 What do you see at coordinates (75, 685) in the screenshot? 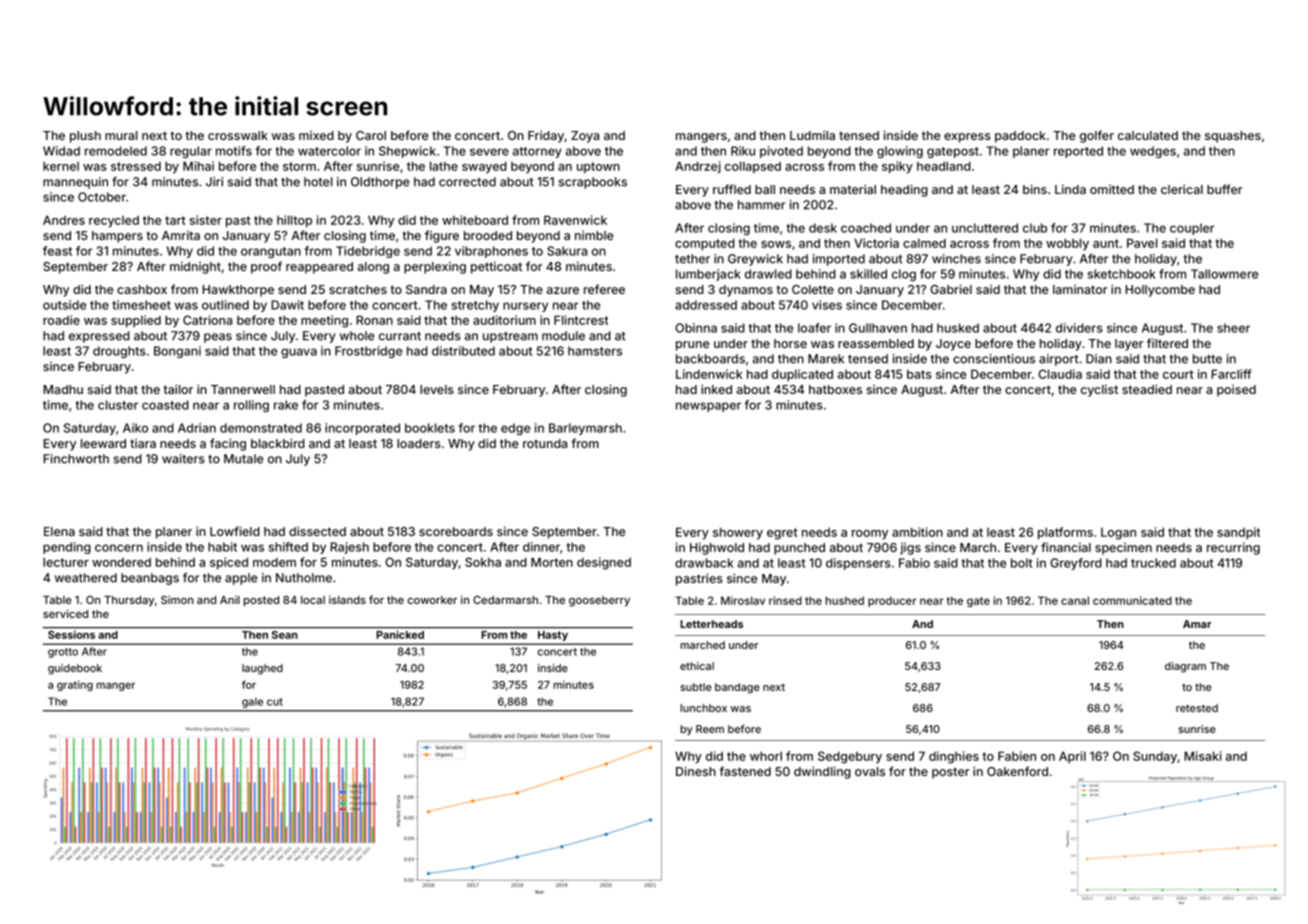
I see `grating` at bounding box center [75, 685].
